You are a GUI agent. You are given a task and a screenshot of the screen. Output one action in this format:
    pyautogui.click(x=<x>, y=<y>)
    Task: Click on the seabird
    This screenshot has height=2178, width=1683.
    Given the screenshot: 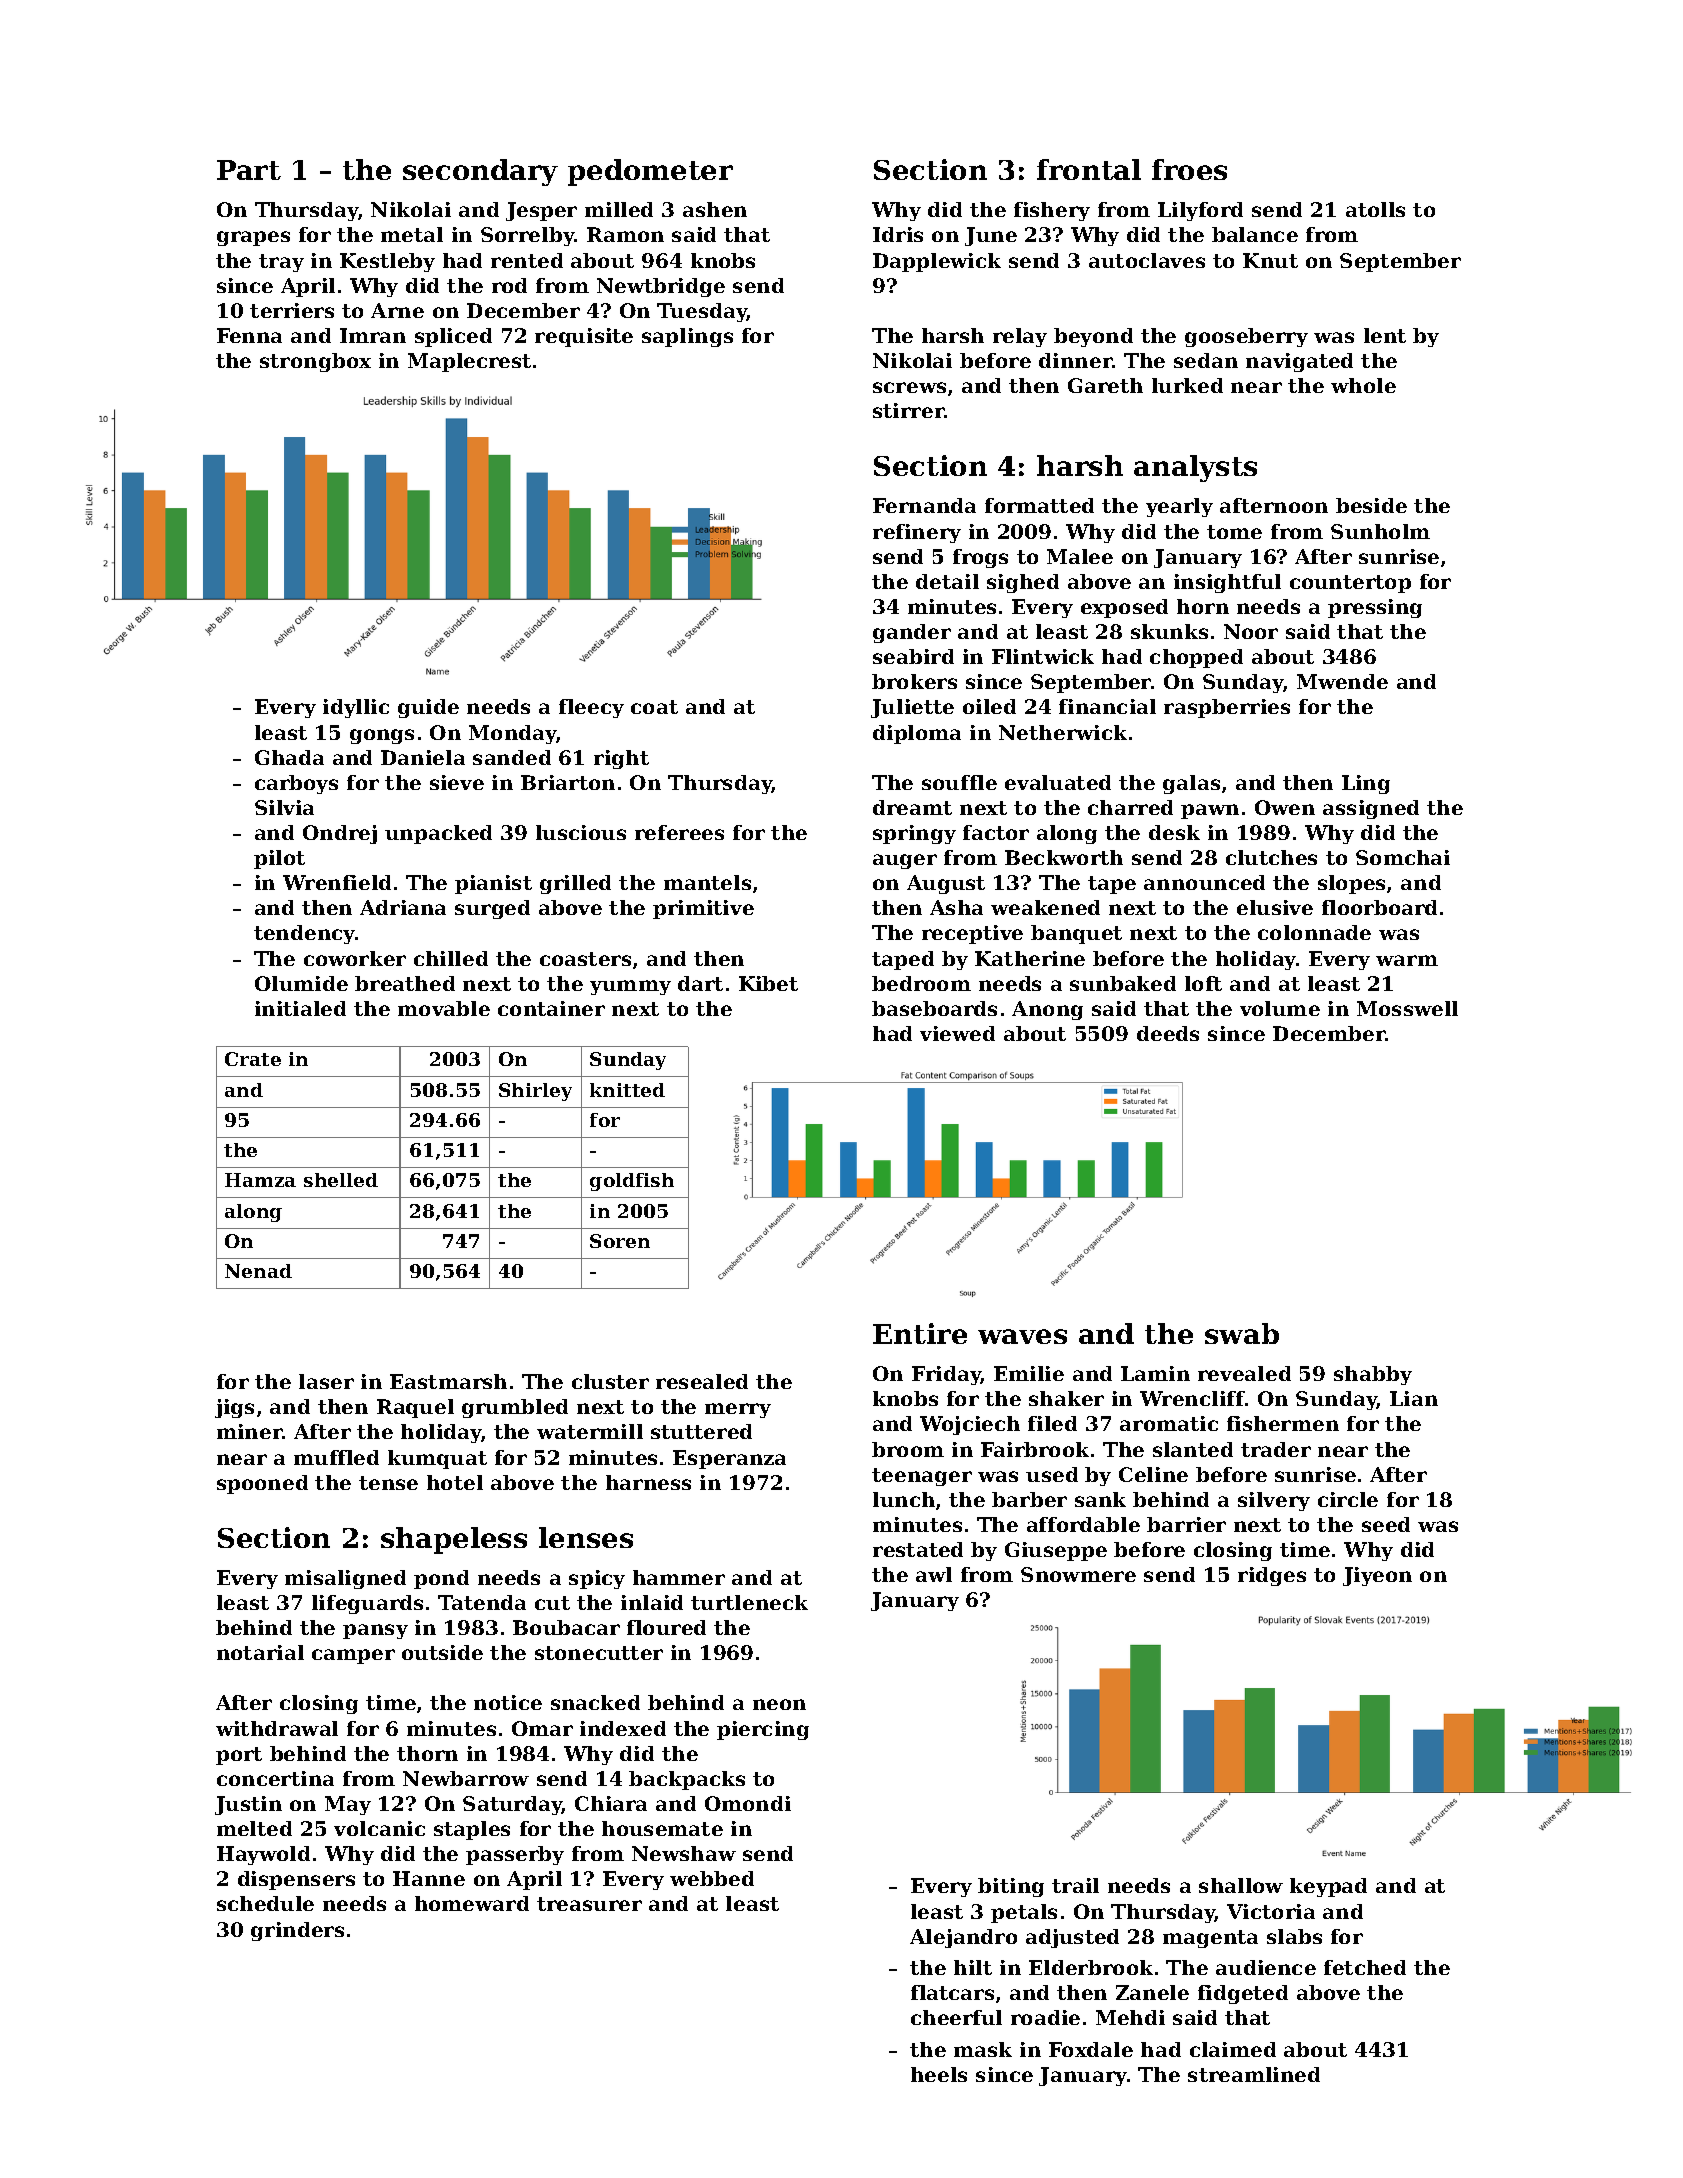 What is the action you would take?
    pyautogui.click(x=913, y=656)
